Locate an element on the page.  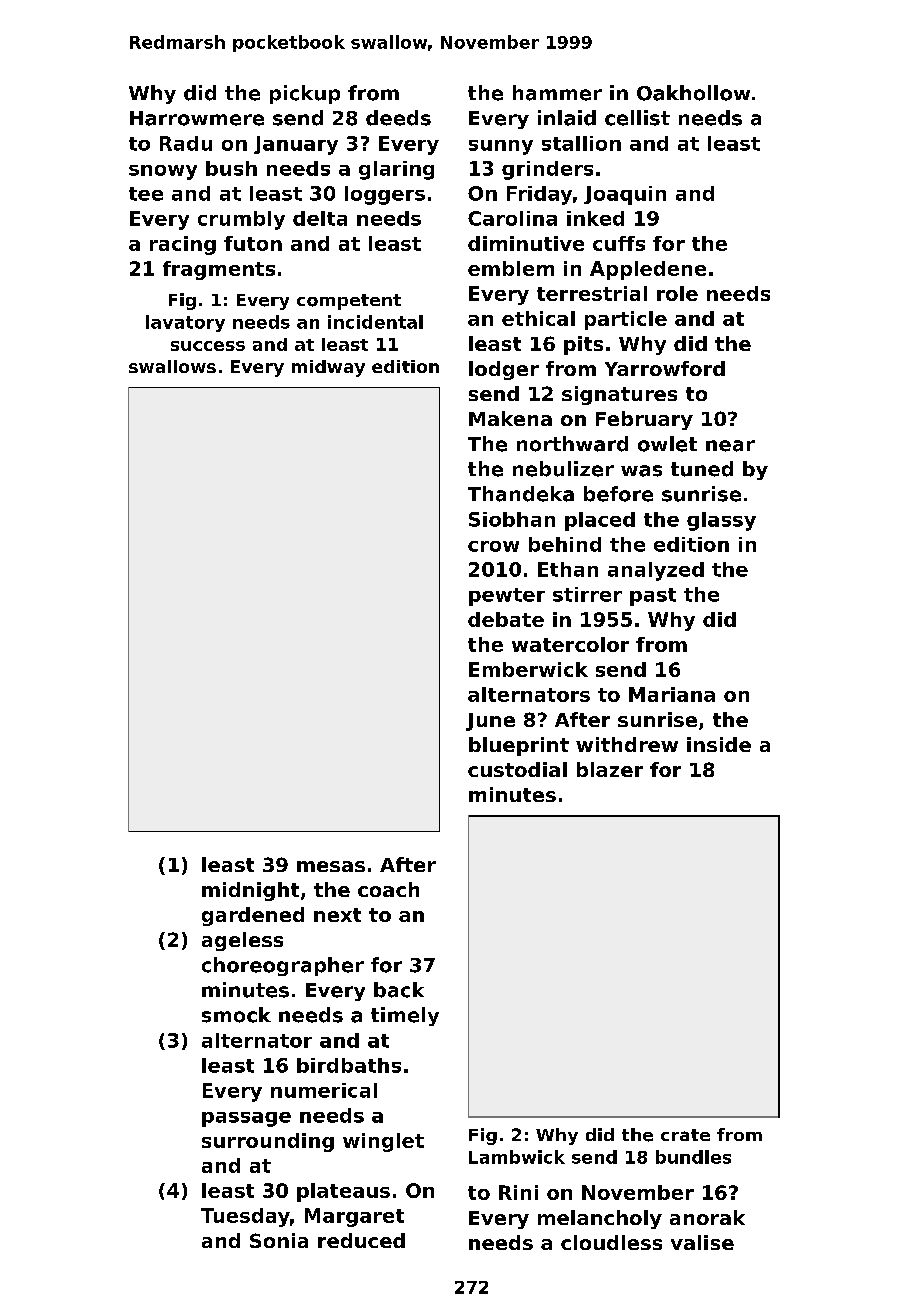
incidental is located at coordinates (375, 322).
